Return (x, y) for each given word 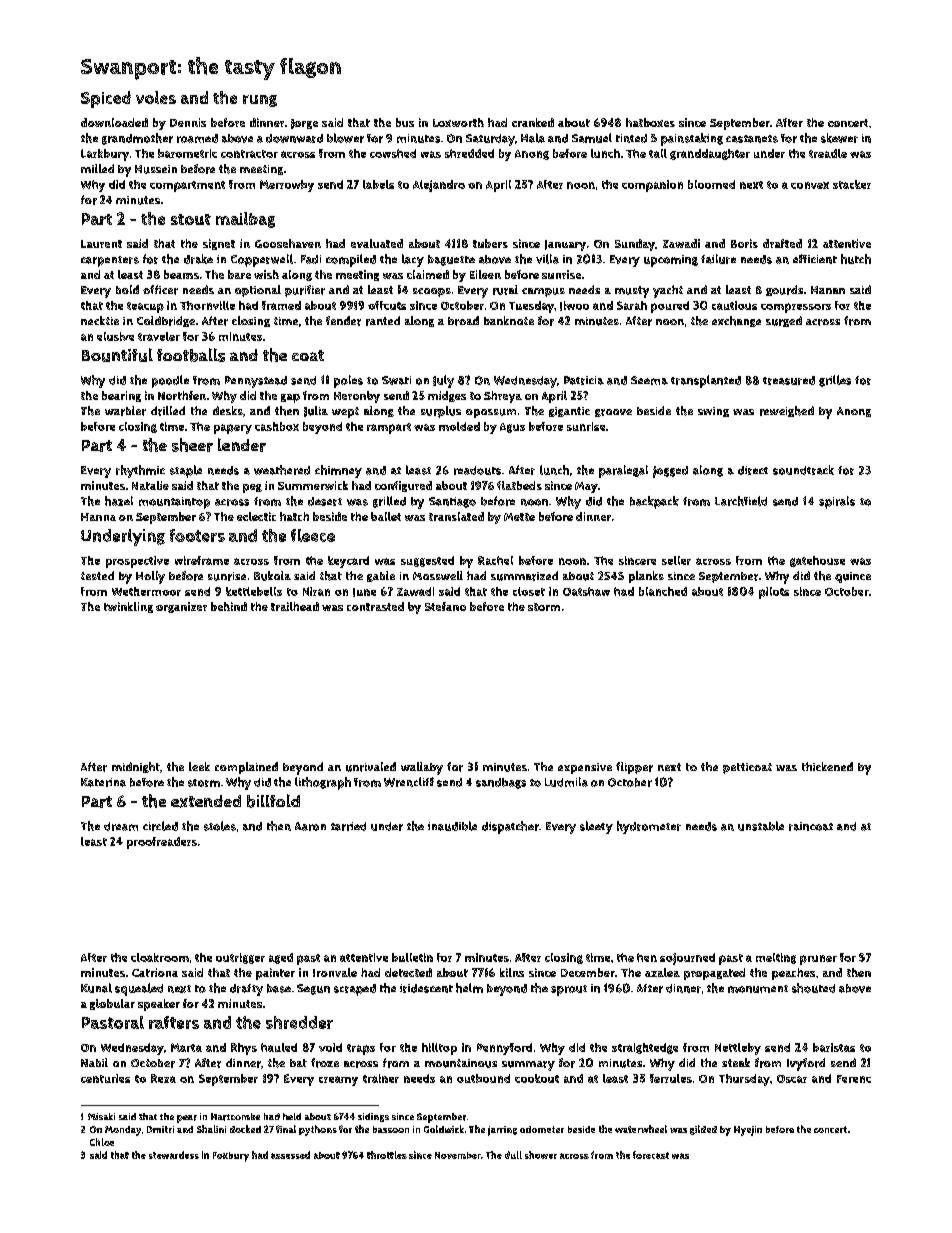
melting (776, 958)
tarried (348, 826)
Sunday (635, 245)
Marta (186, 1047)
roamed (197, 138)
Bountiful (117, 355)
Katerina (103, 782)
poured (670, 307)
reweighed (787, 411)
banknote (509, 320)
